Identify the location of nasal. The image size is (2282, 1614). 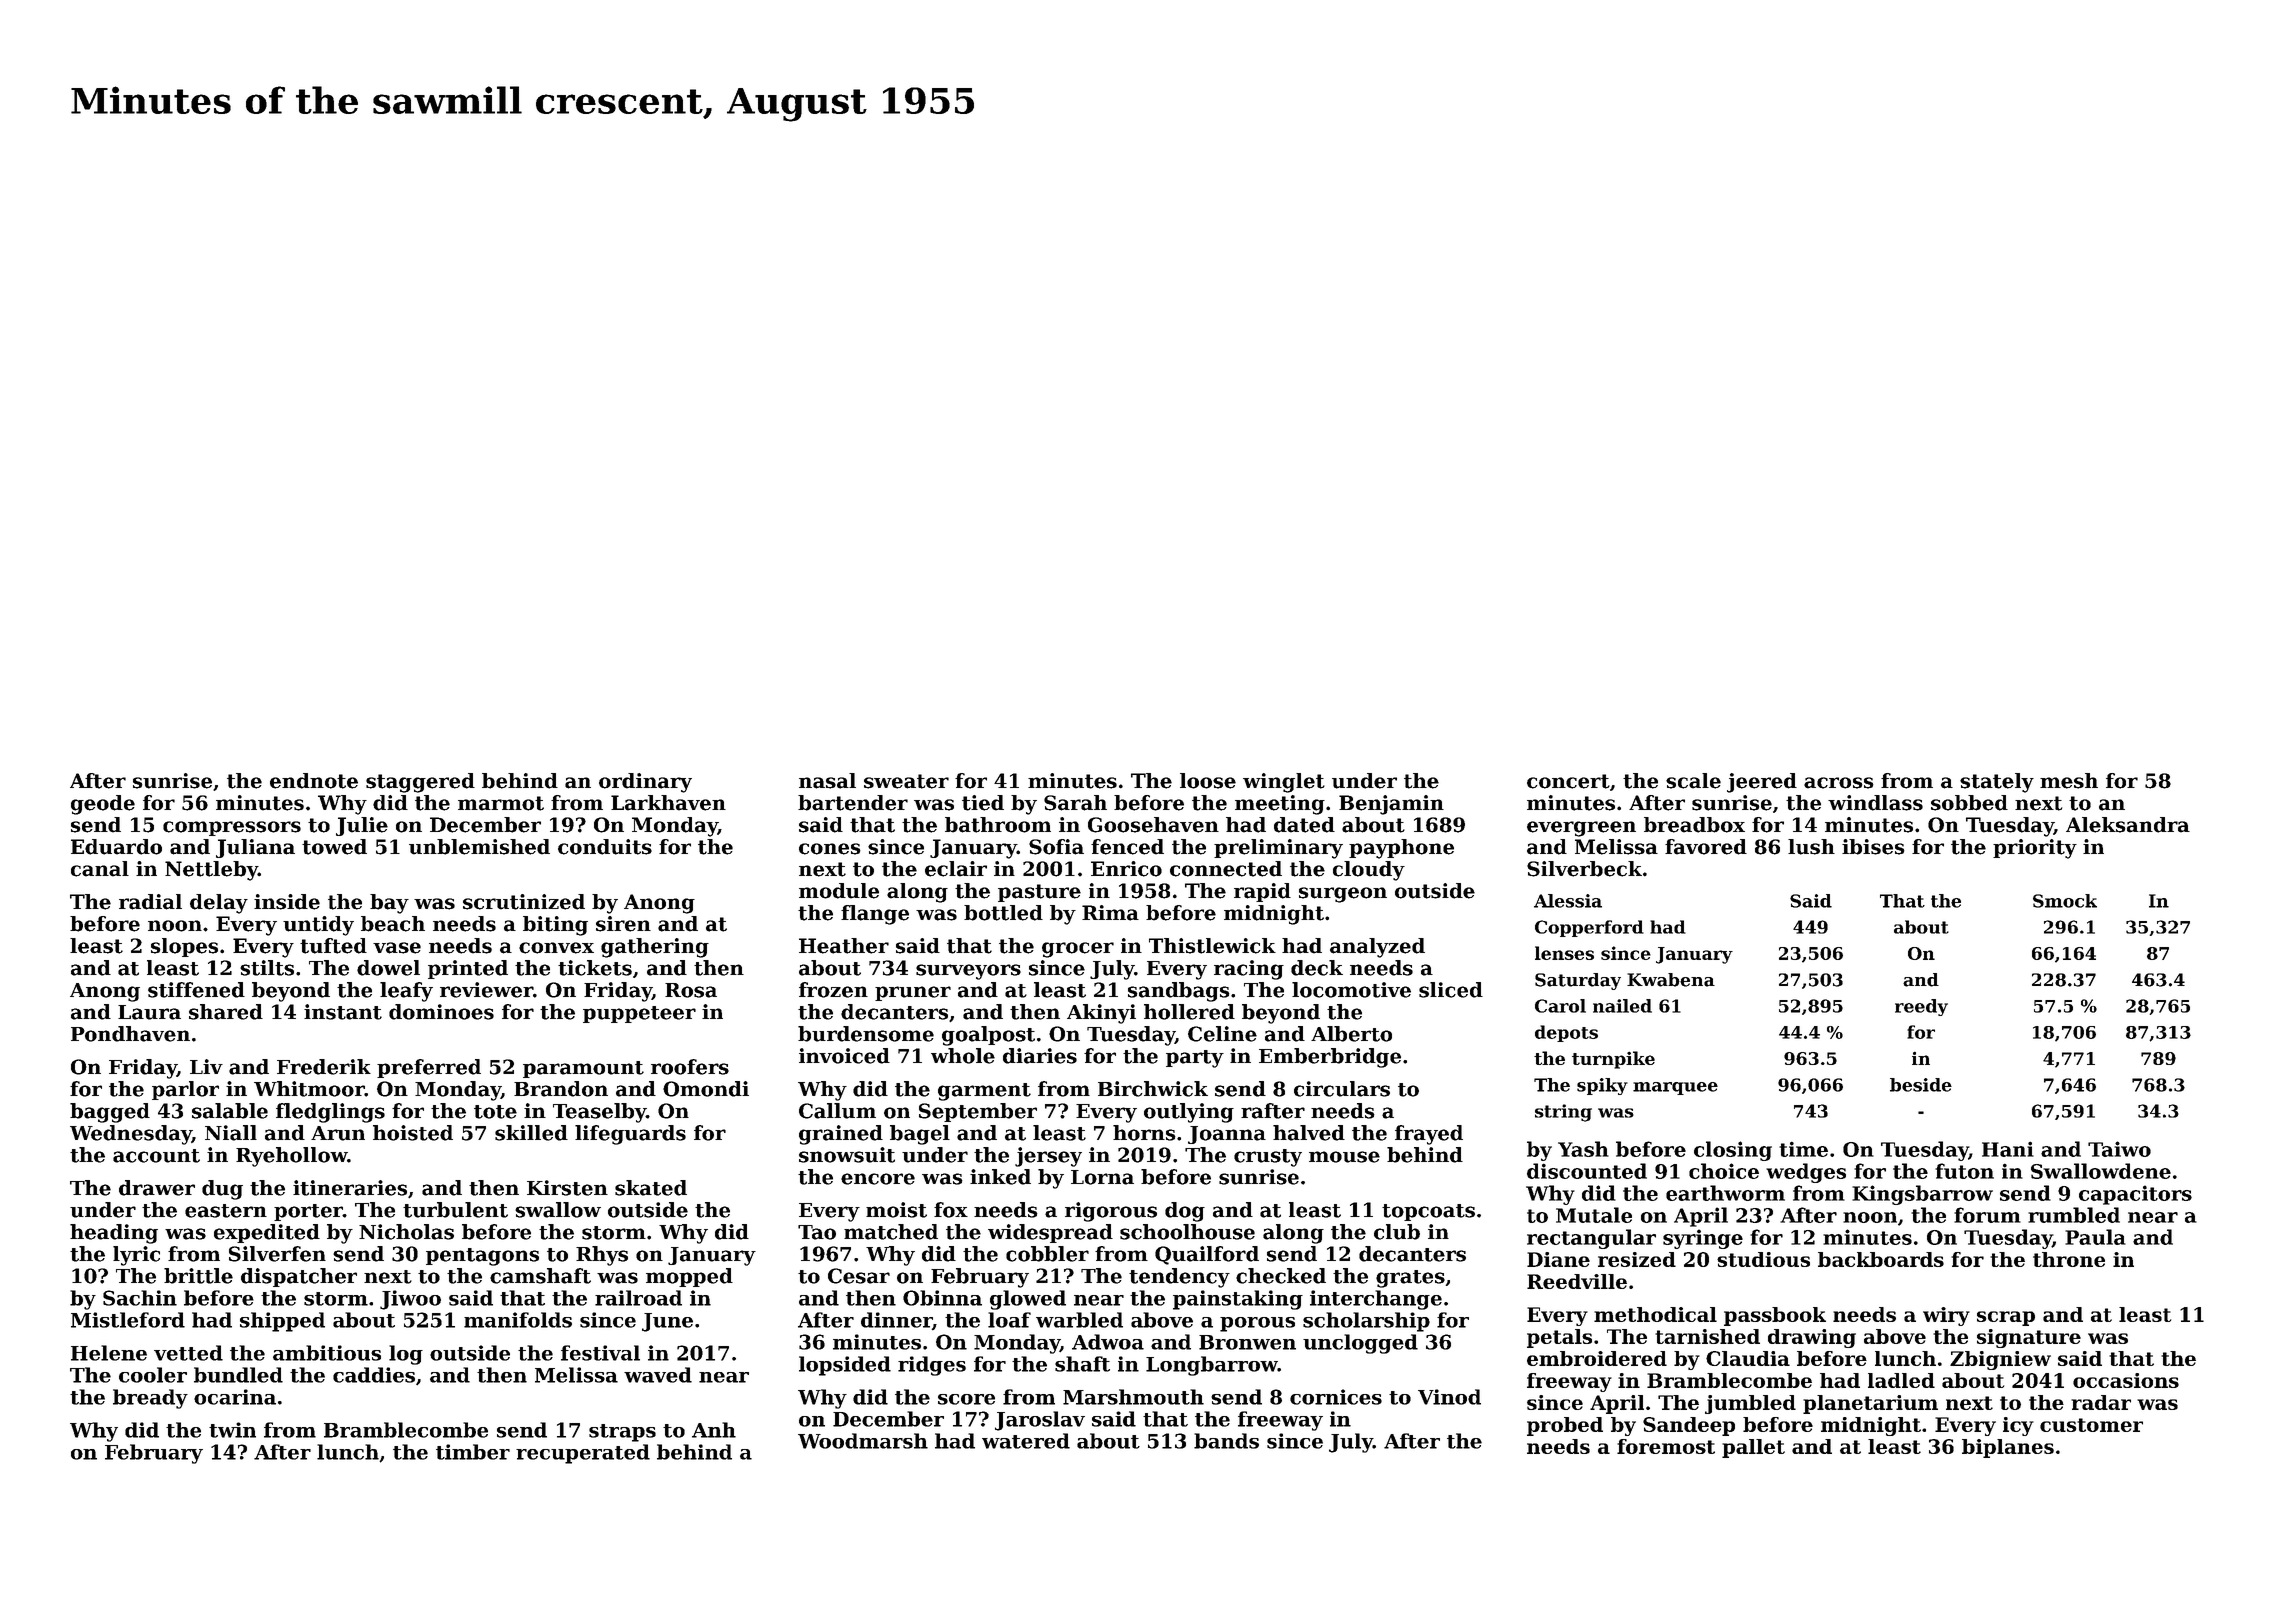
(827, 781).
